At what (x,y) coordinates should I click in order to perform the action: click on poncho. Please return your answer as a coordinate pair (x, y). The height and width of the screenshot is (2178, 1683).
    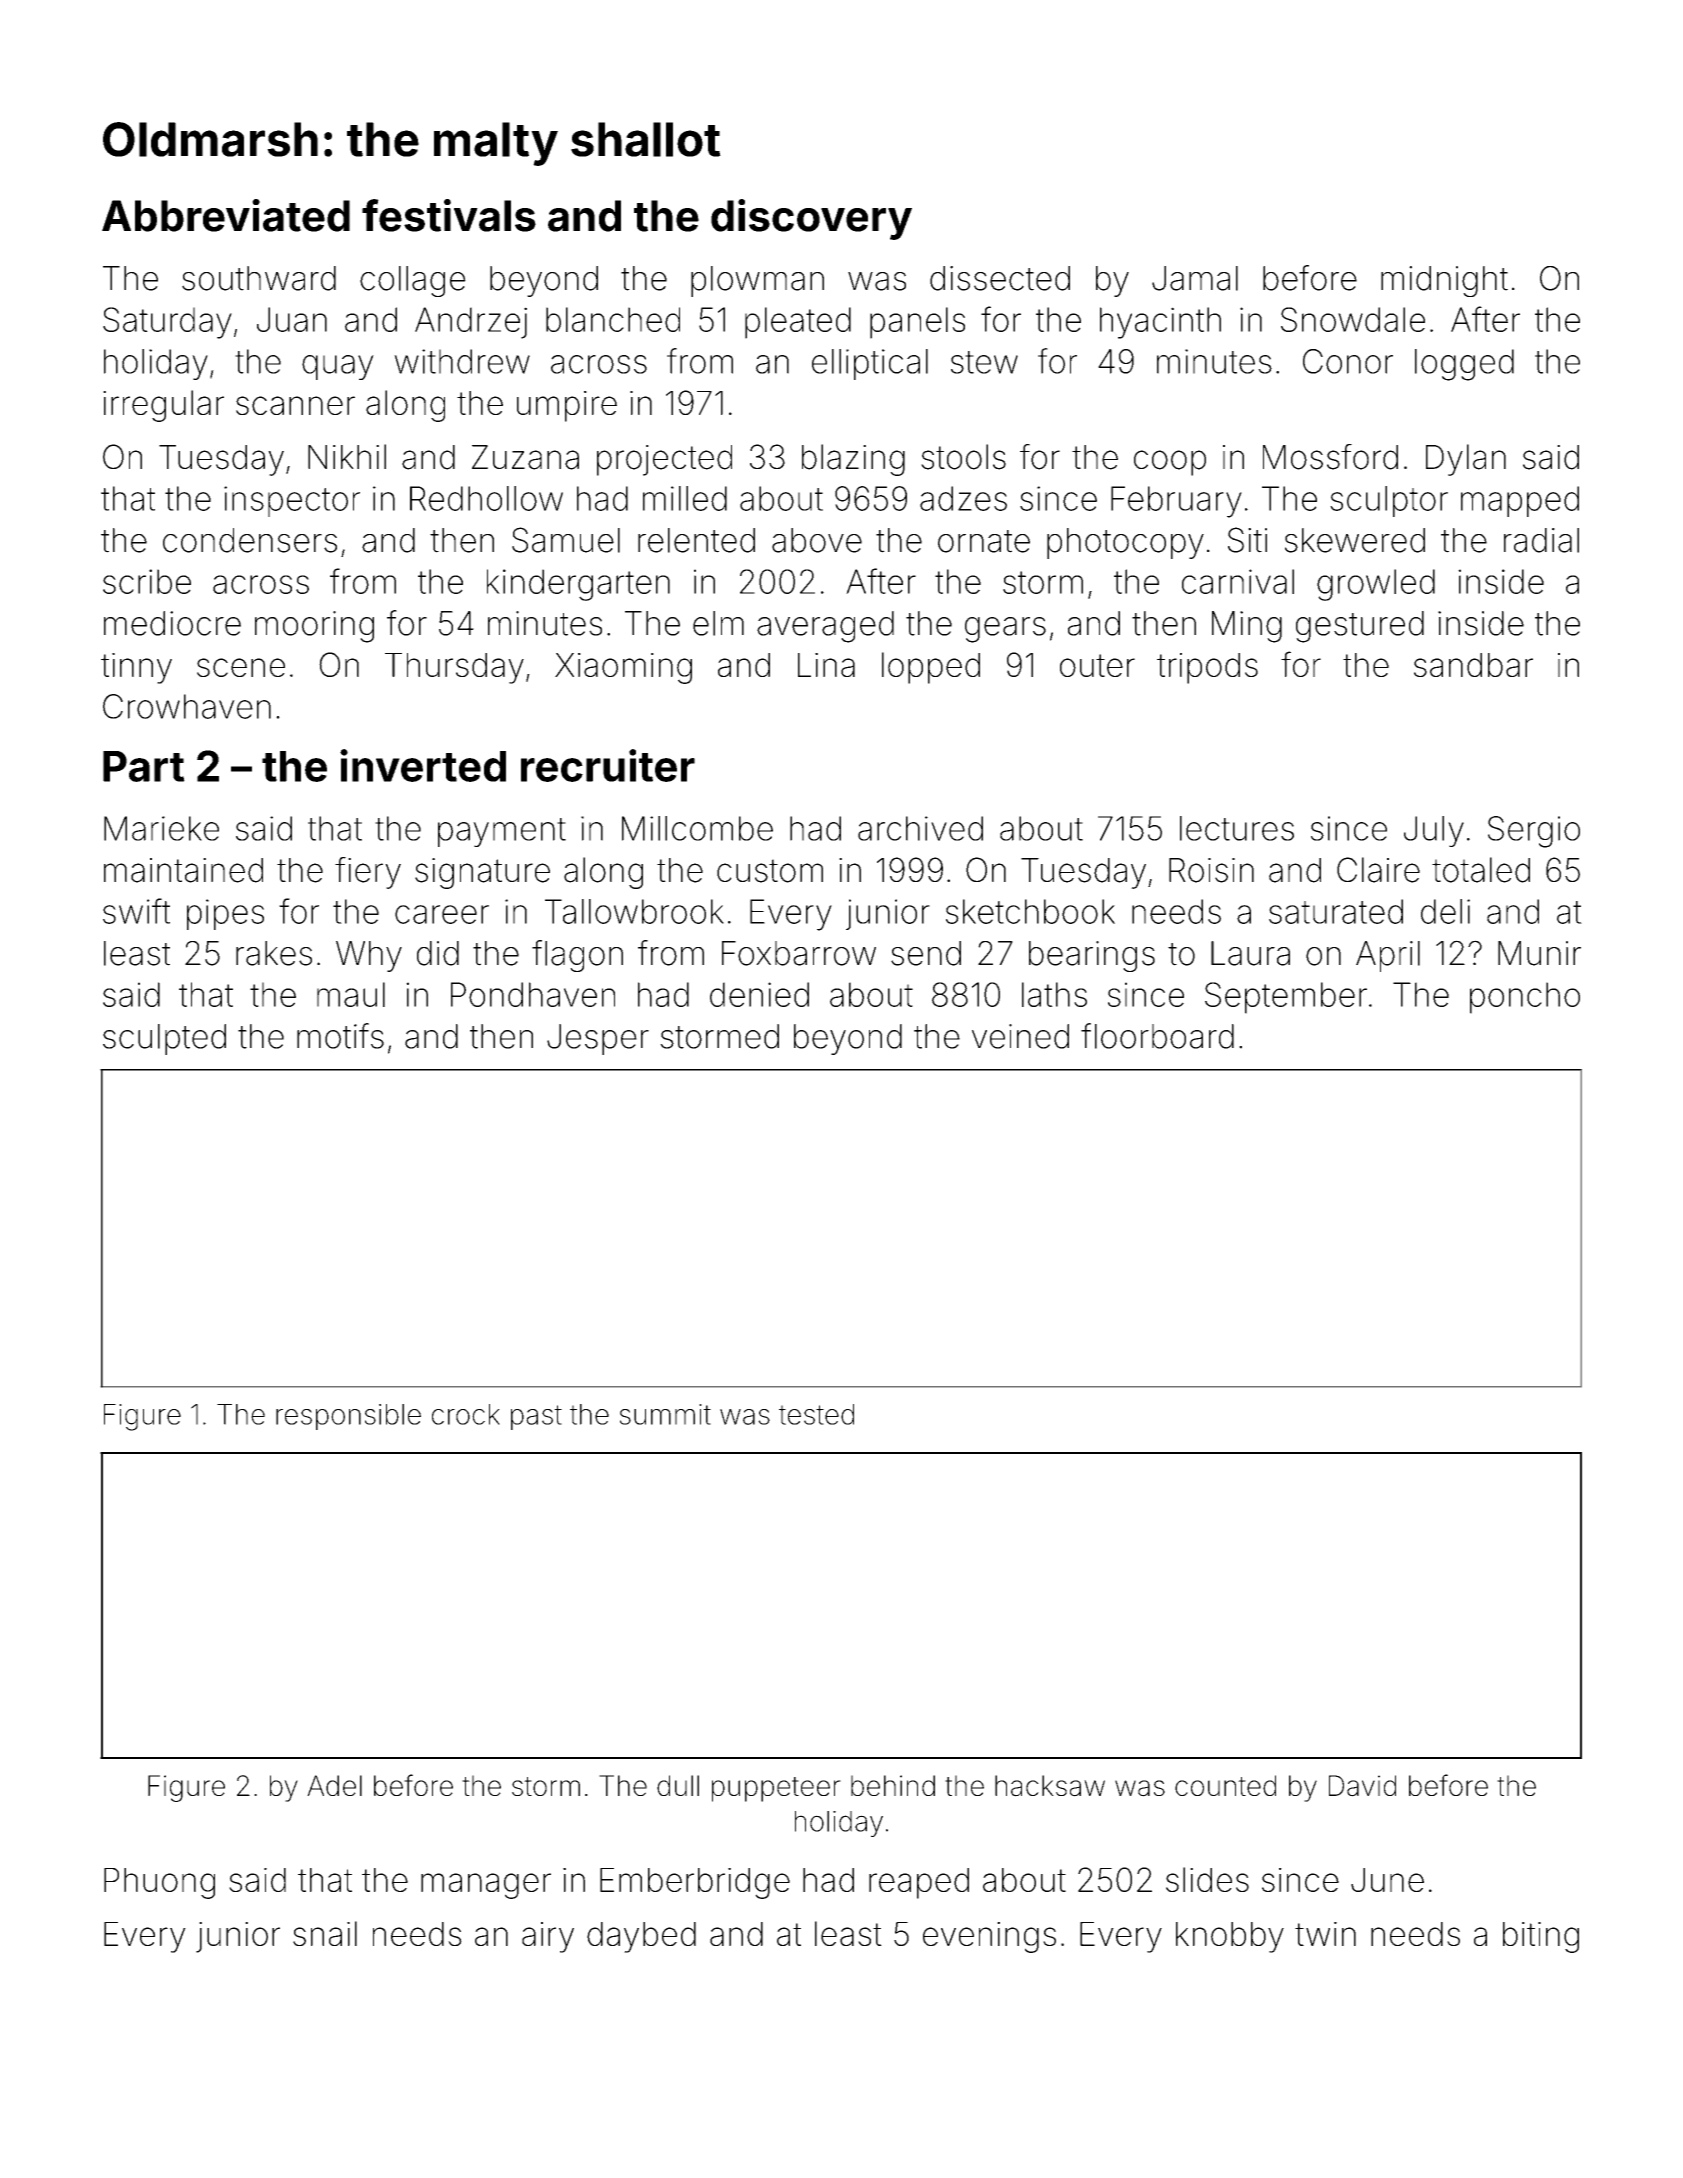
    Looking at the image, I should click on (1525, 998).
